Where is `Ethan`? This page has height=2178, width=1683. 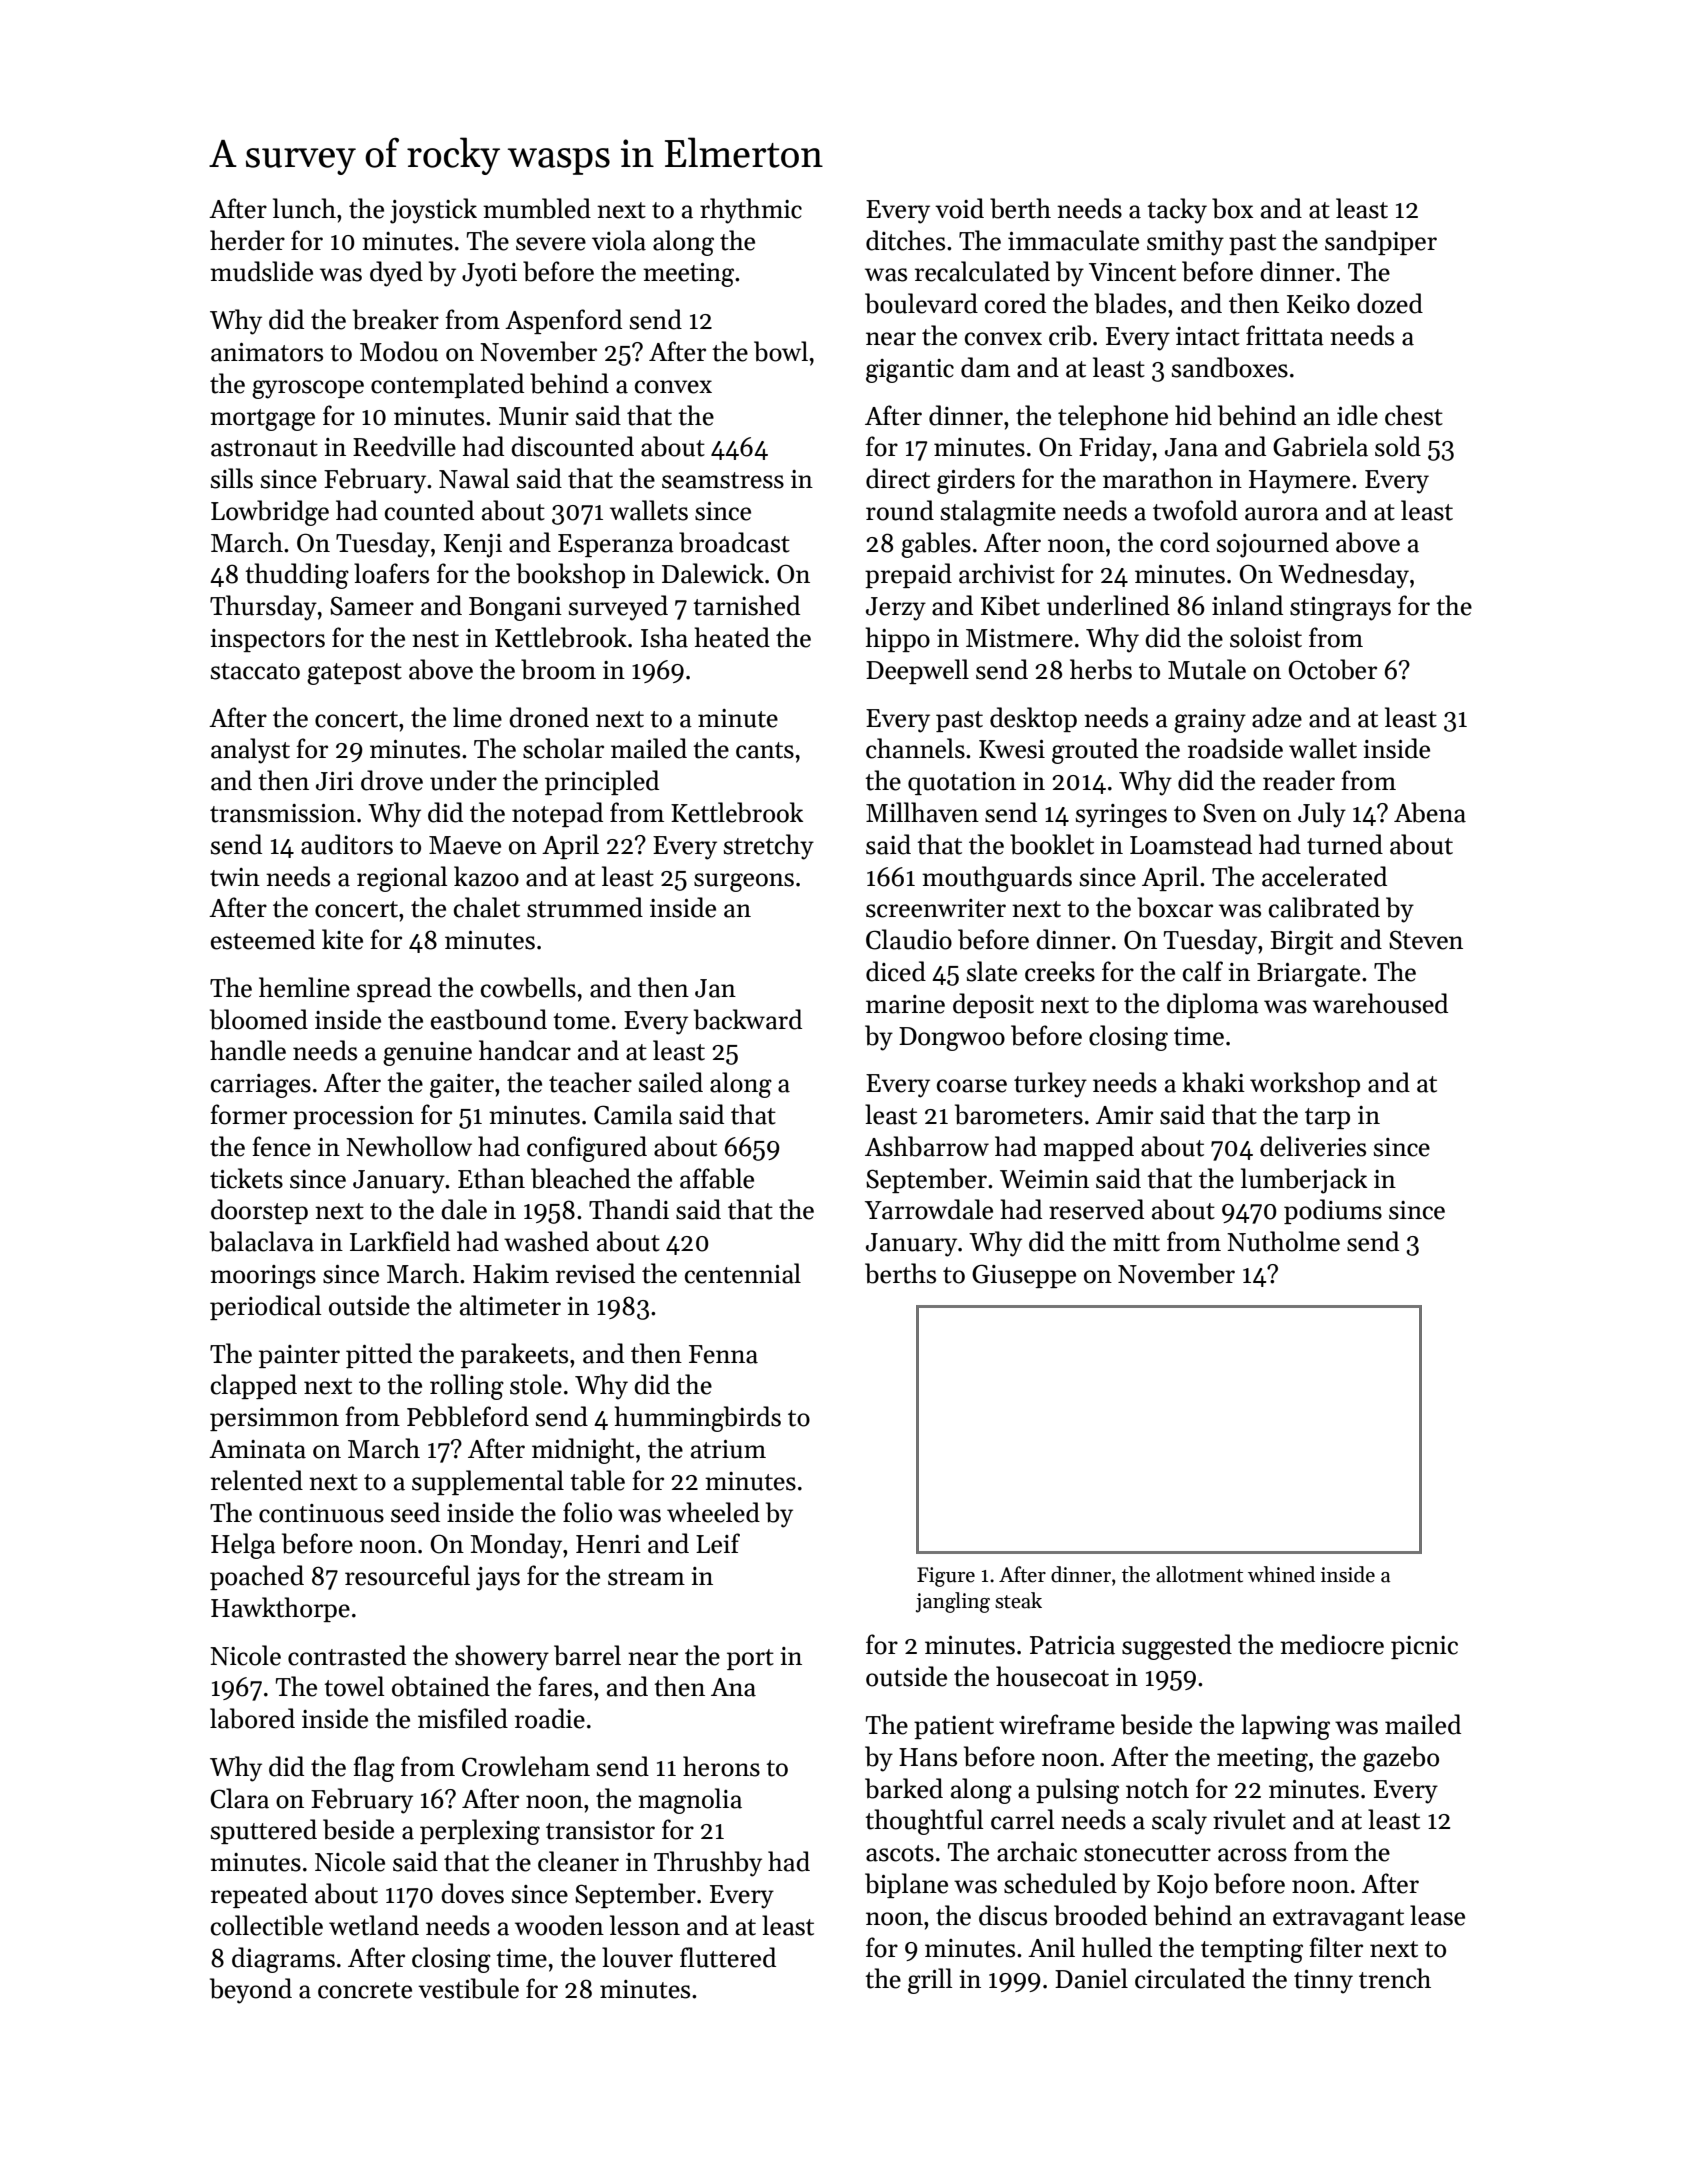
Ethan is located at coordinates (491, 1178).
